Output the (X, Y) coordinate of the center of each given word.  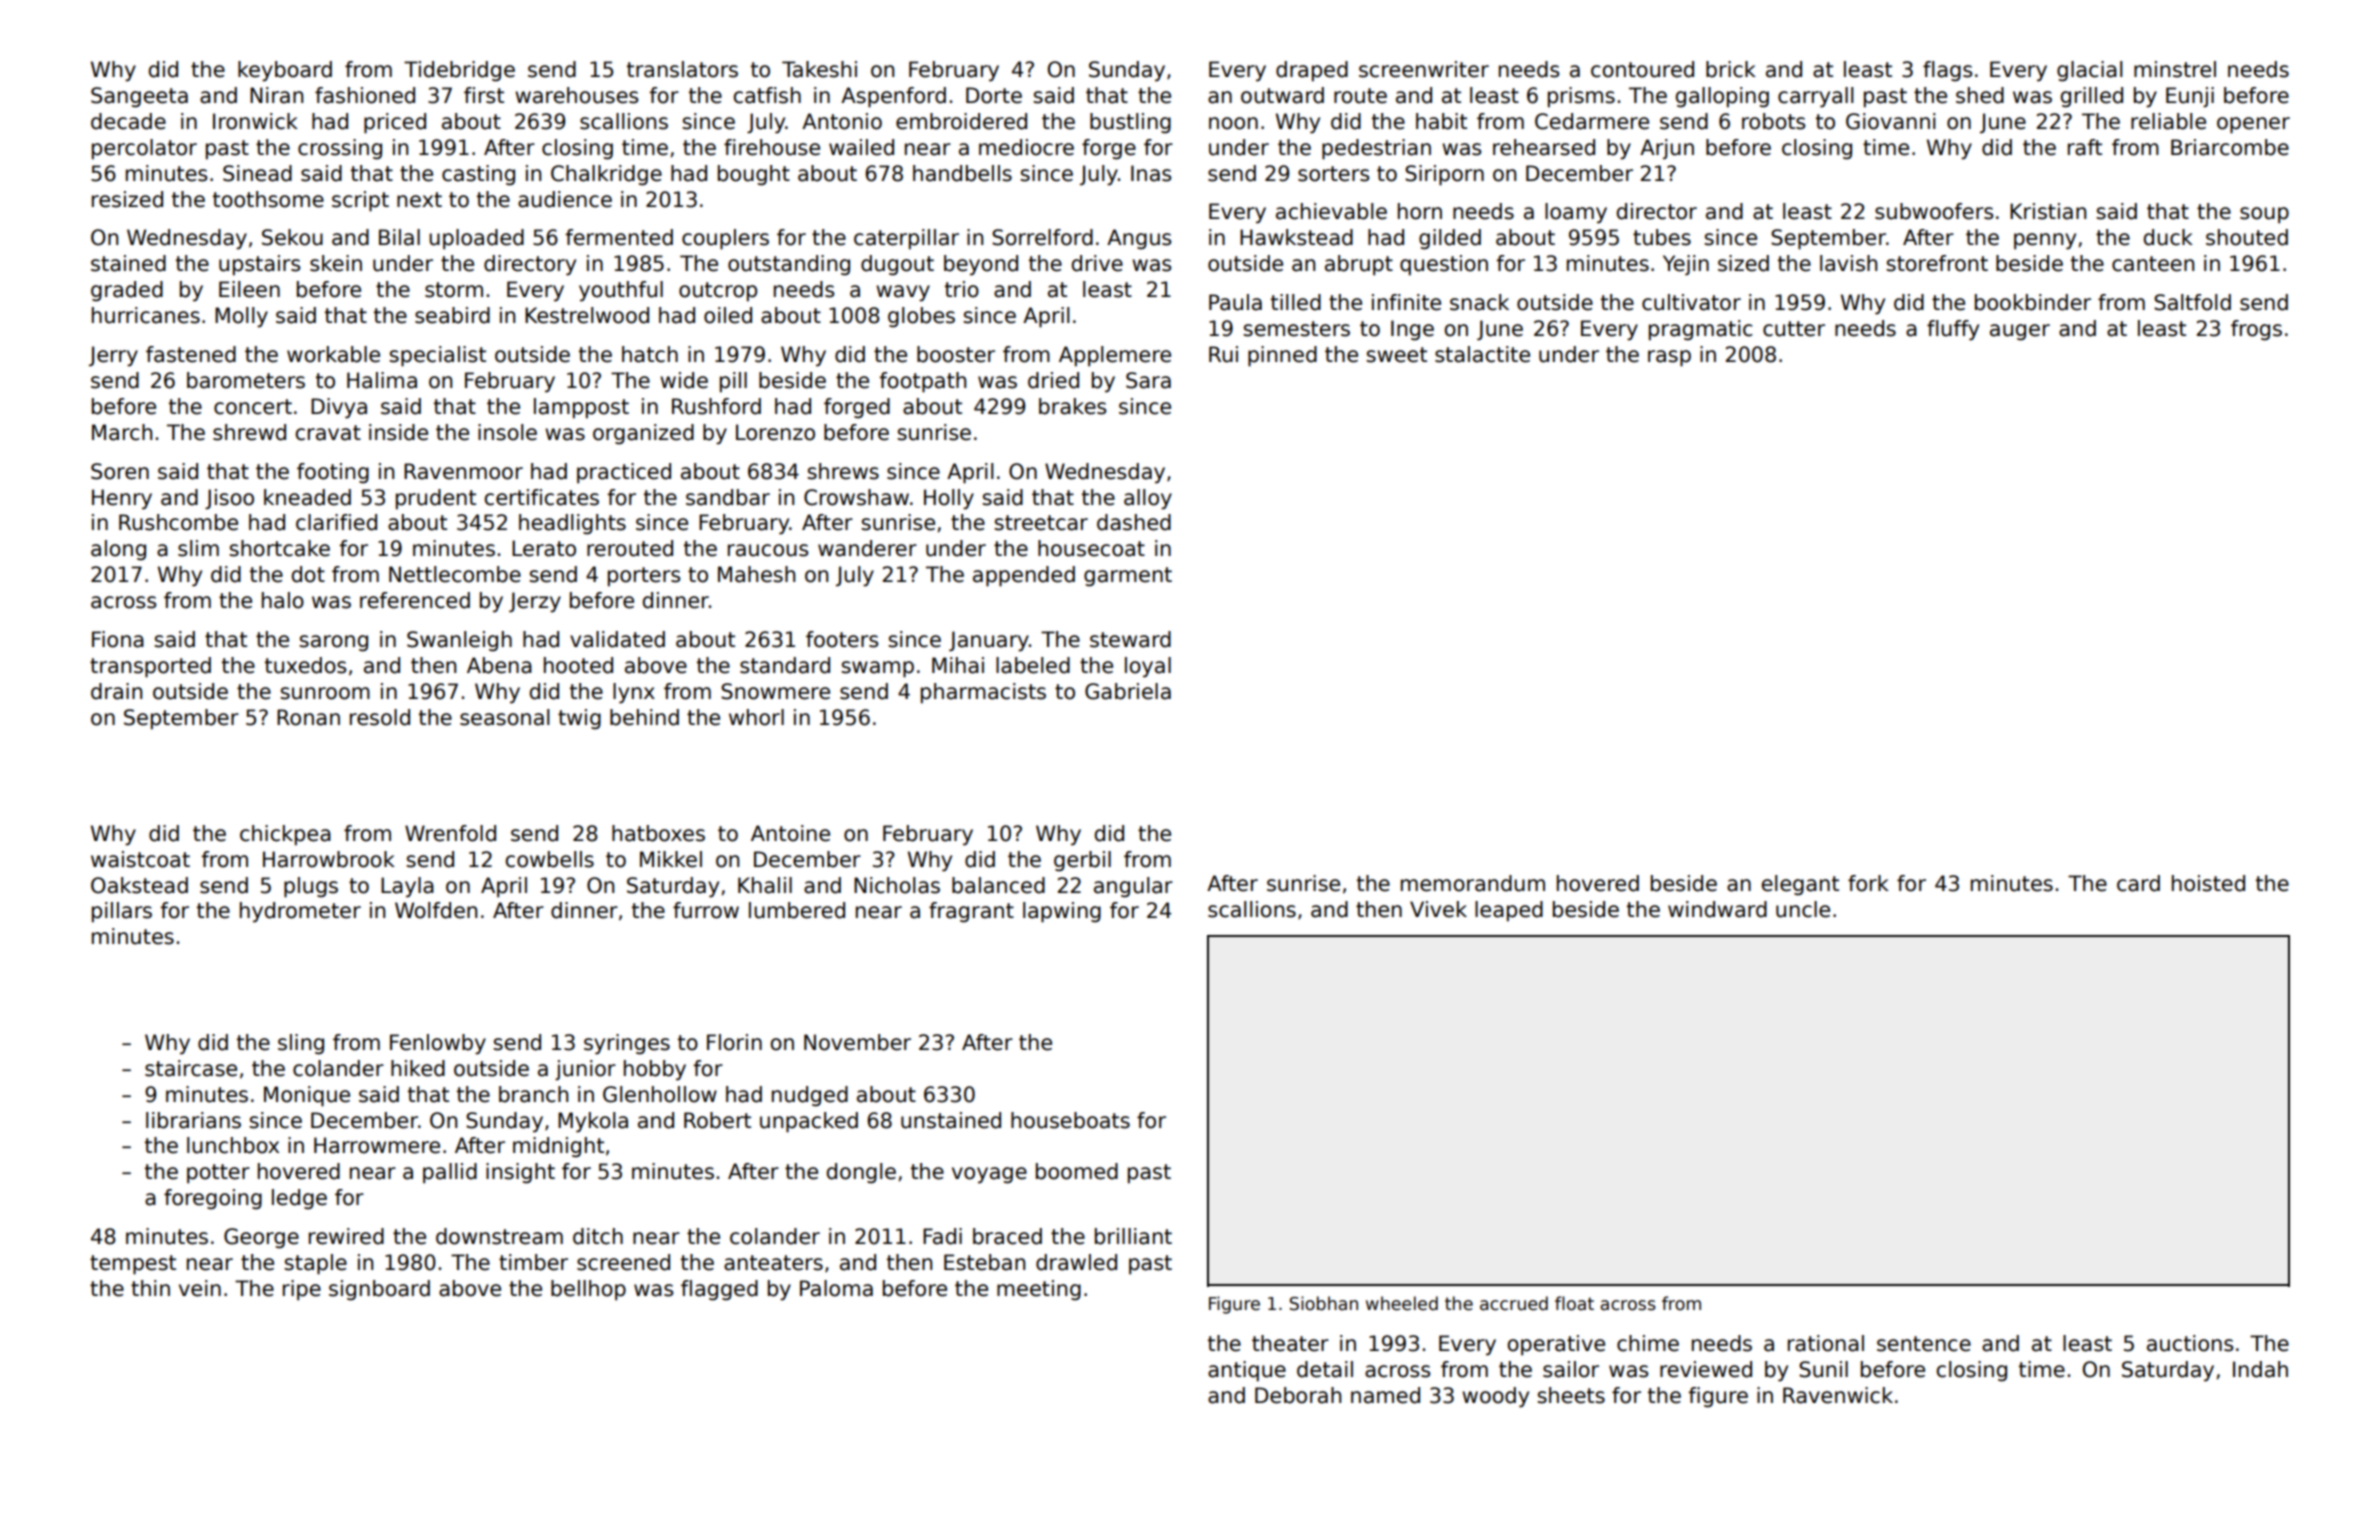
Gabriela (1128, 691)
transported (150, 667)
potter (218, 1174)
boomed (1077, 1171)
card (2138, 883)
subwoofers (1934, 211)
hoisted (2208, 883)
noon (1233, 123)
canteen (2153, 264)
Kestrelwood (587, 315)
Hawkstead (1296, 237)
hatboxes (658, 833)
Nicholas (897, 885)
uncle (1803, 909)
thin (150, 1288)
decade (128, 121)
